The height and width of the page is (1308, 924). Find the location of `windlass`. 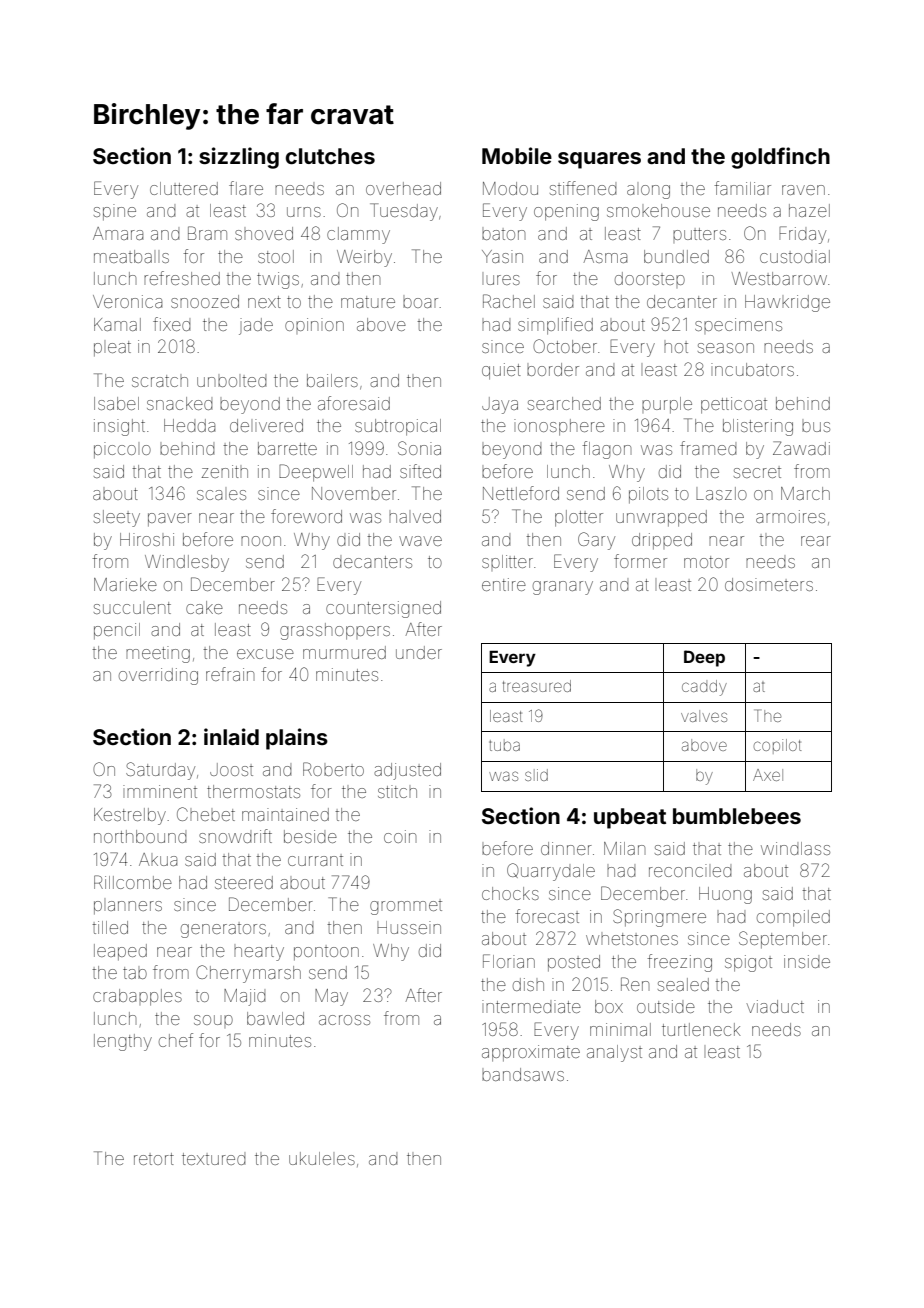

windlass is located at coordinates (795, 848).
